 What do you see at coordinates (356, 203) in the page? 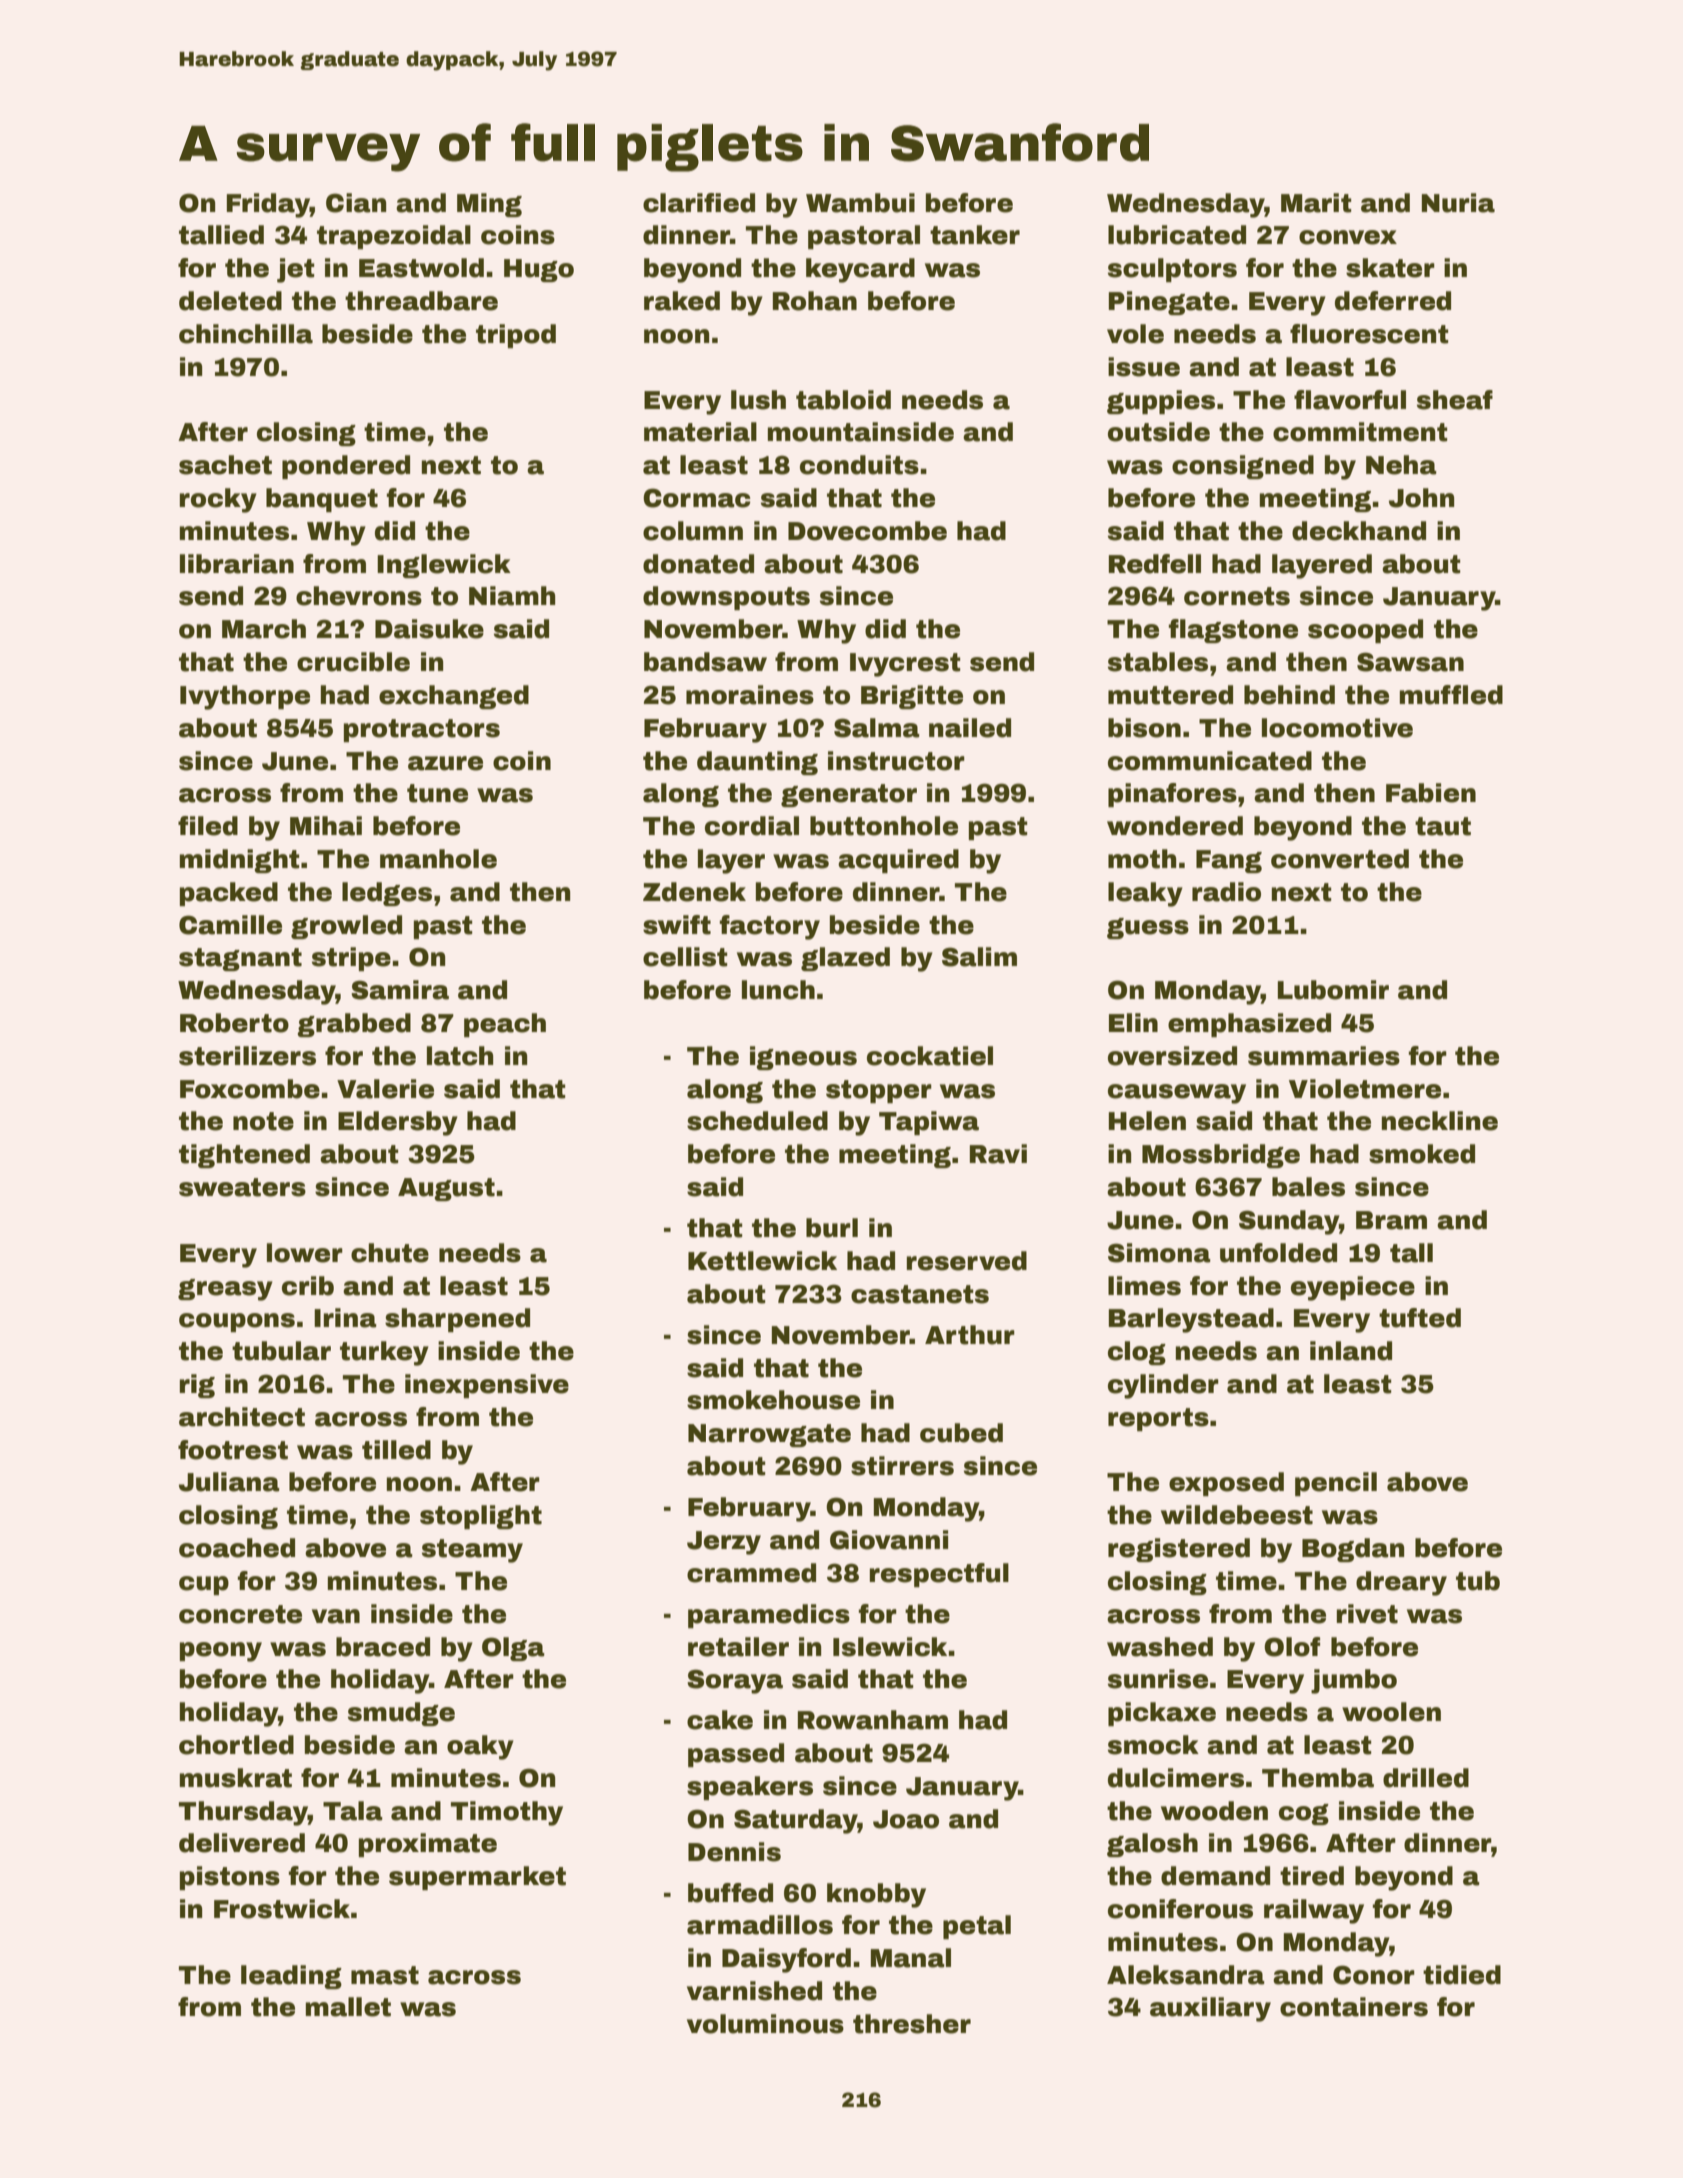
I see `Cian` at bounding box center [356, 203].
